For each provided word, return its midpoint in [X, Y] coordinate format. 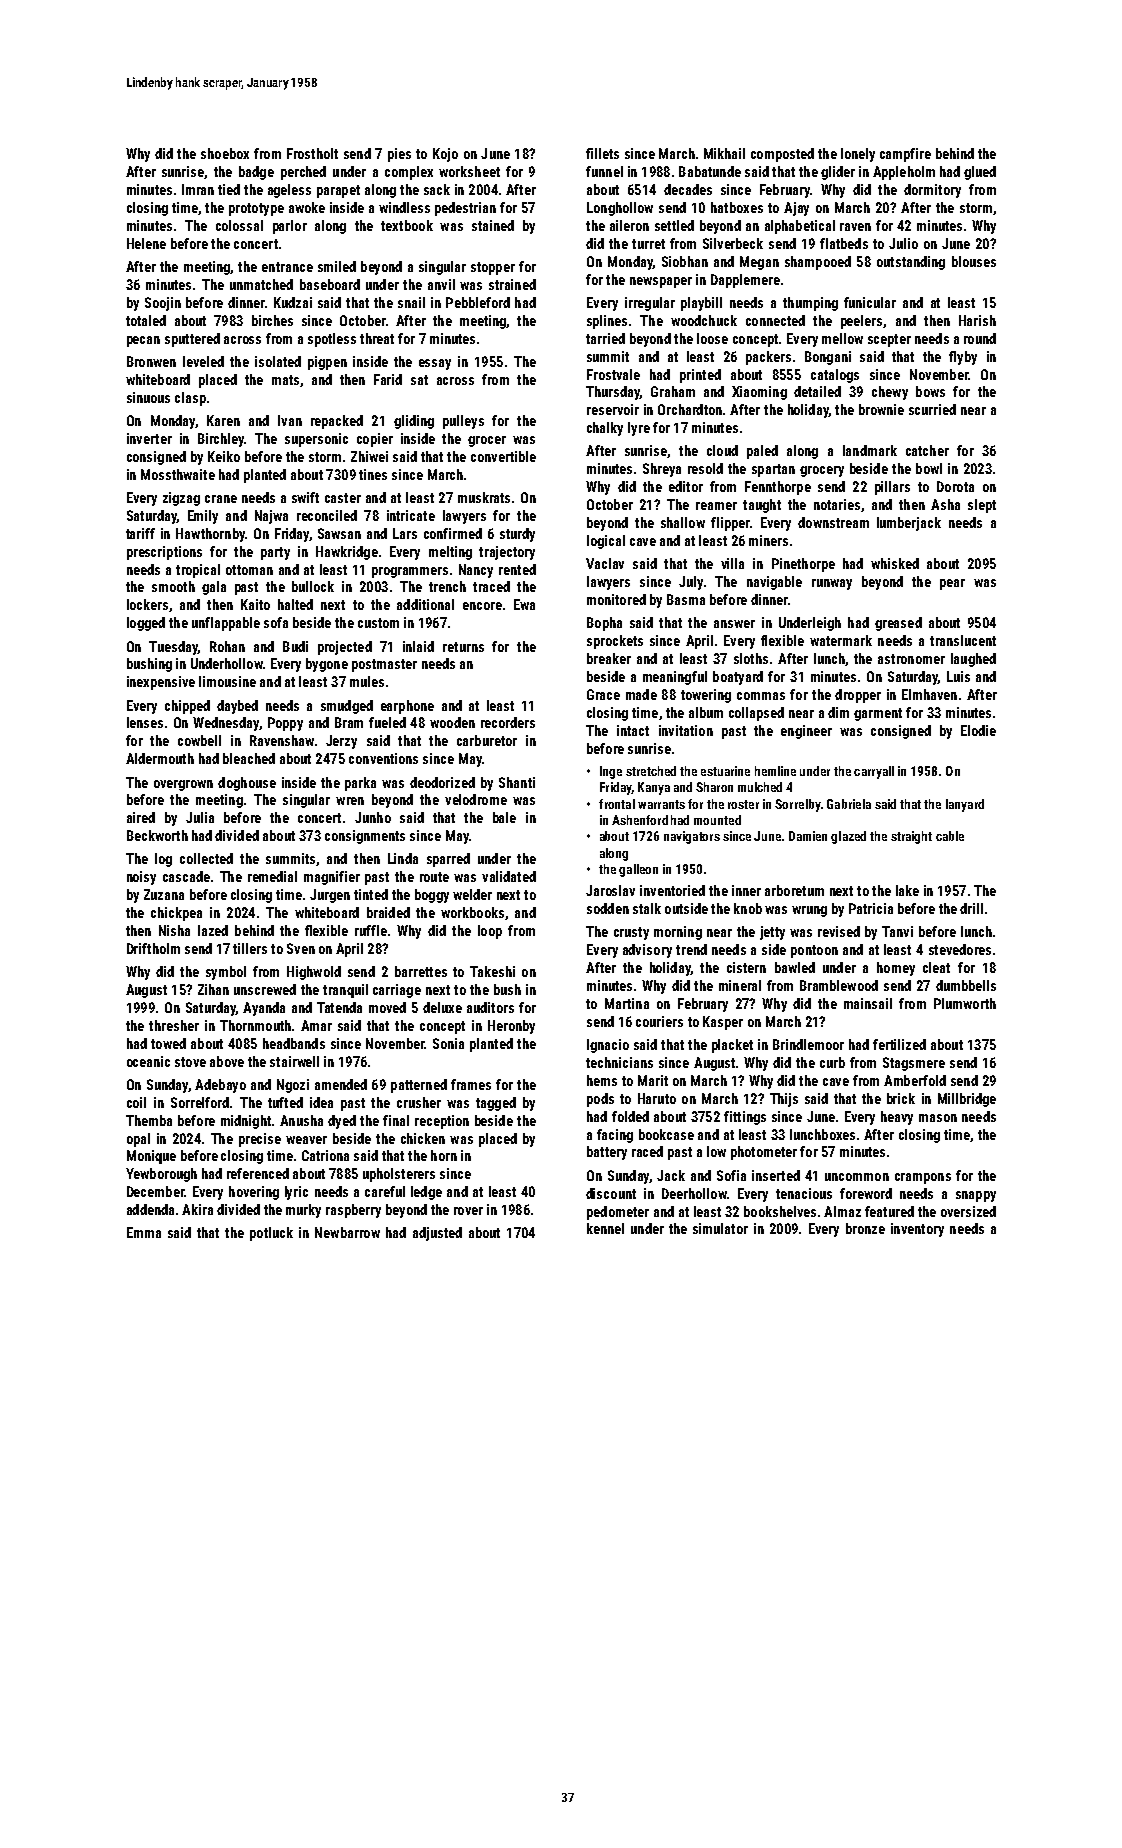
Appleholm [904, 173]
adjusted [437, 1234]
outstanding [911, 263]
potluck [271, 1234]
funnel [604, 171]
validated [509, 876]
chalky [605, 429]
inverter [149, 438]
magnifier [332, 878]
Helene [146, 243]
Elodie [978, 730]
